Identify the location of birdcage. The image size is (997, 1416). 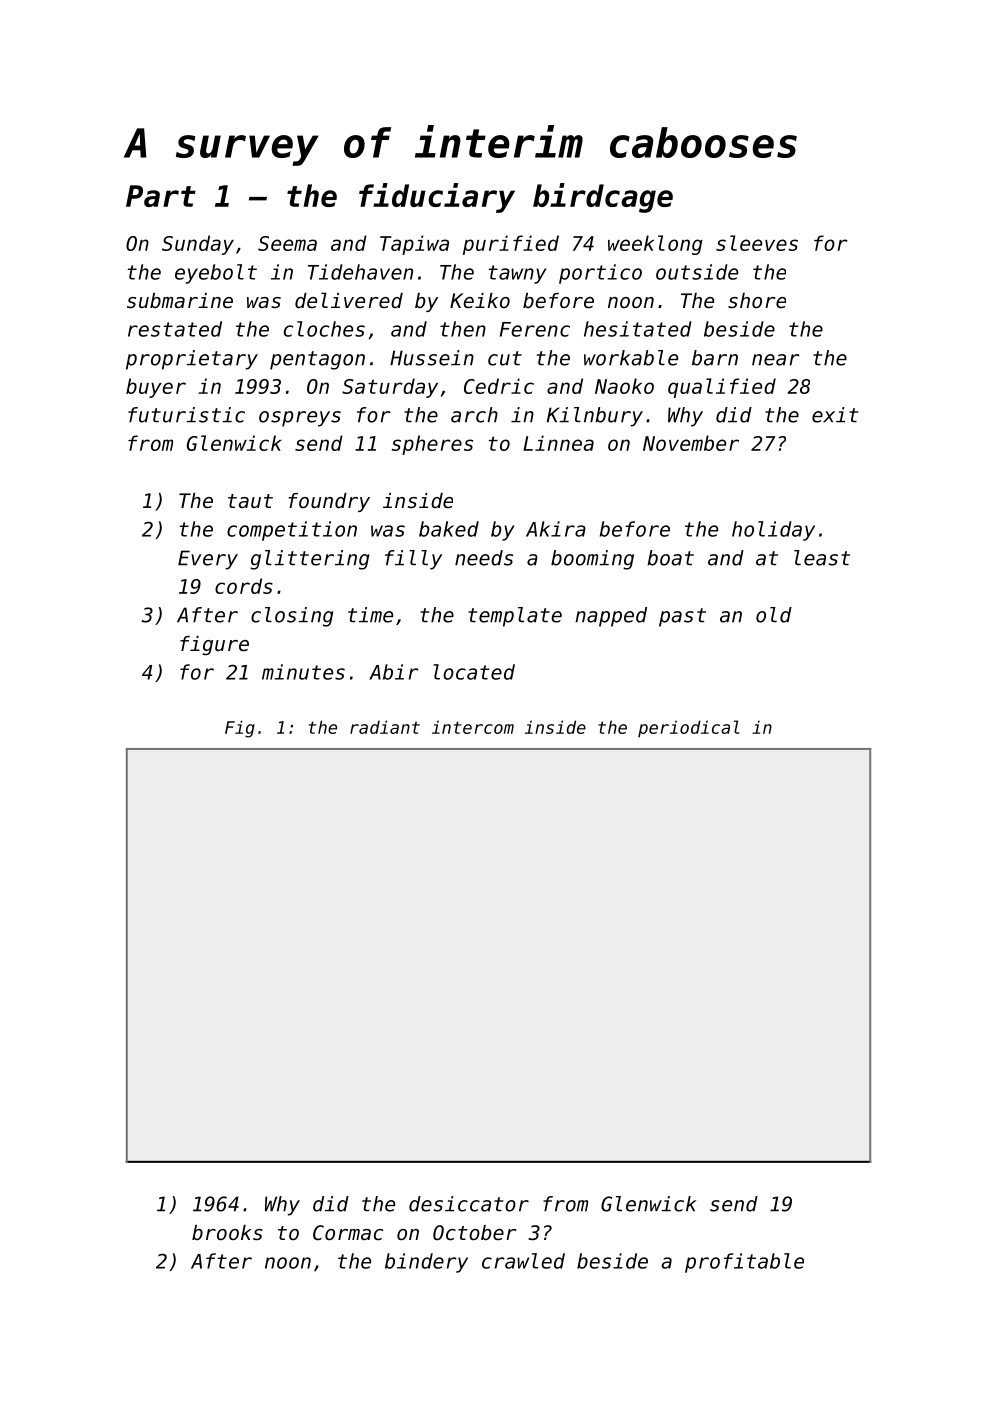
(603, 198).
